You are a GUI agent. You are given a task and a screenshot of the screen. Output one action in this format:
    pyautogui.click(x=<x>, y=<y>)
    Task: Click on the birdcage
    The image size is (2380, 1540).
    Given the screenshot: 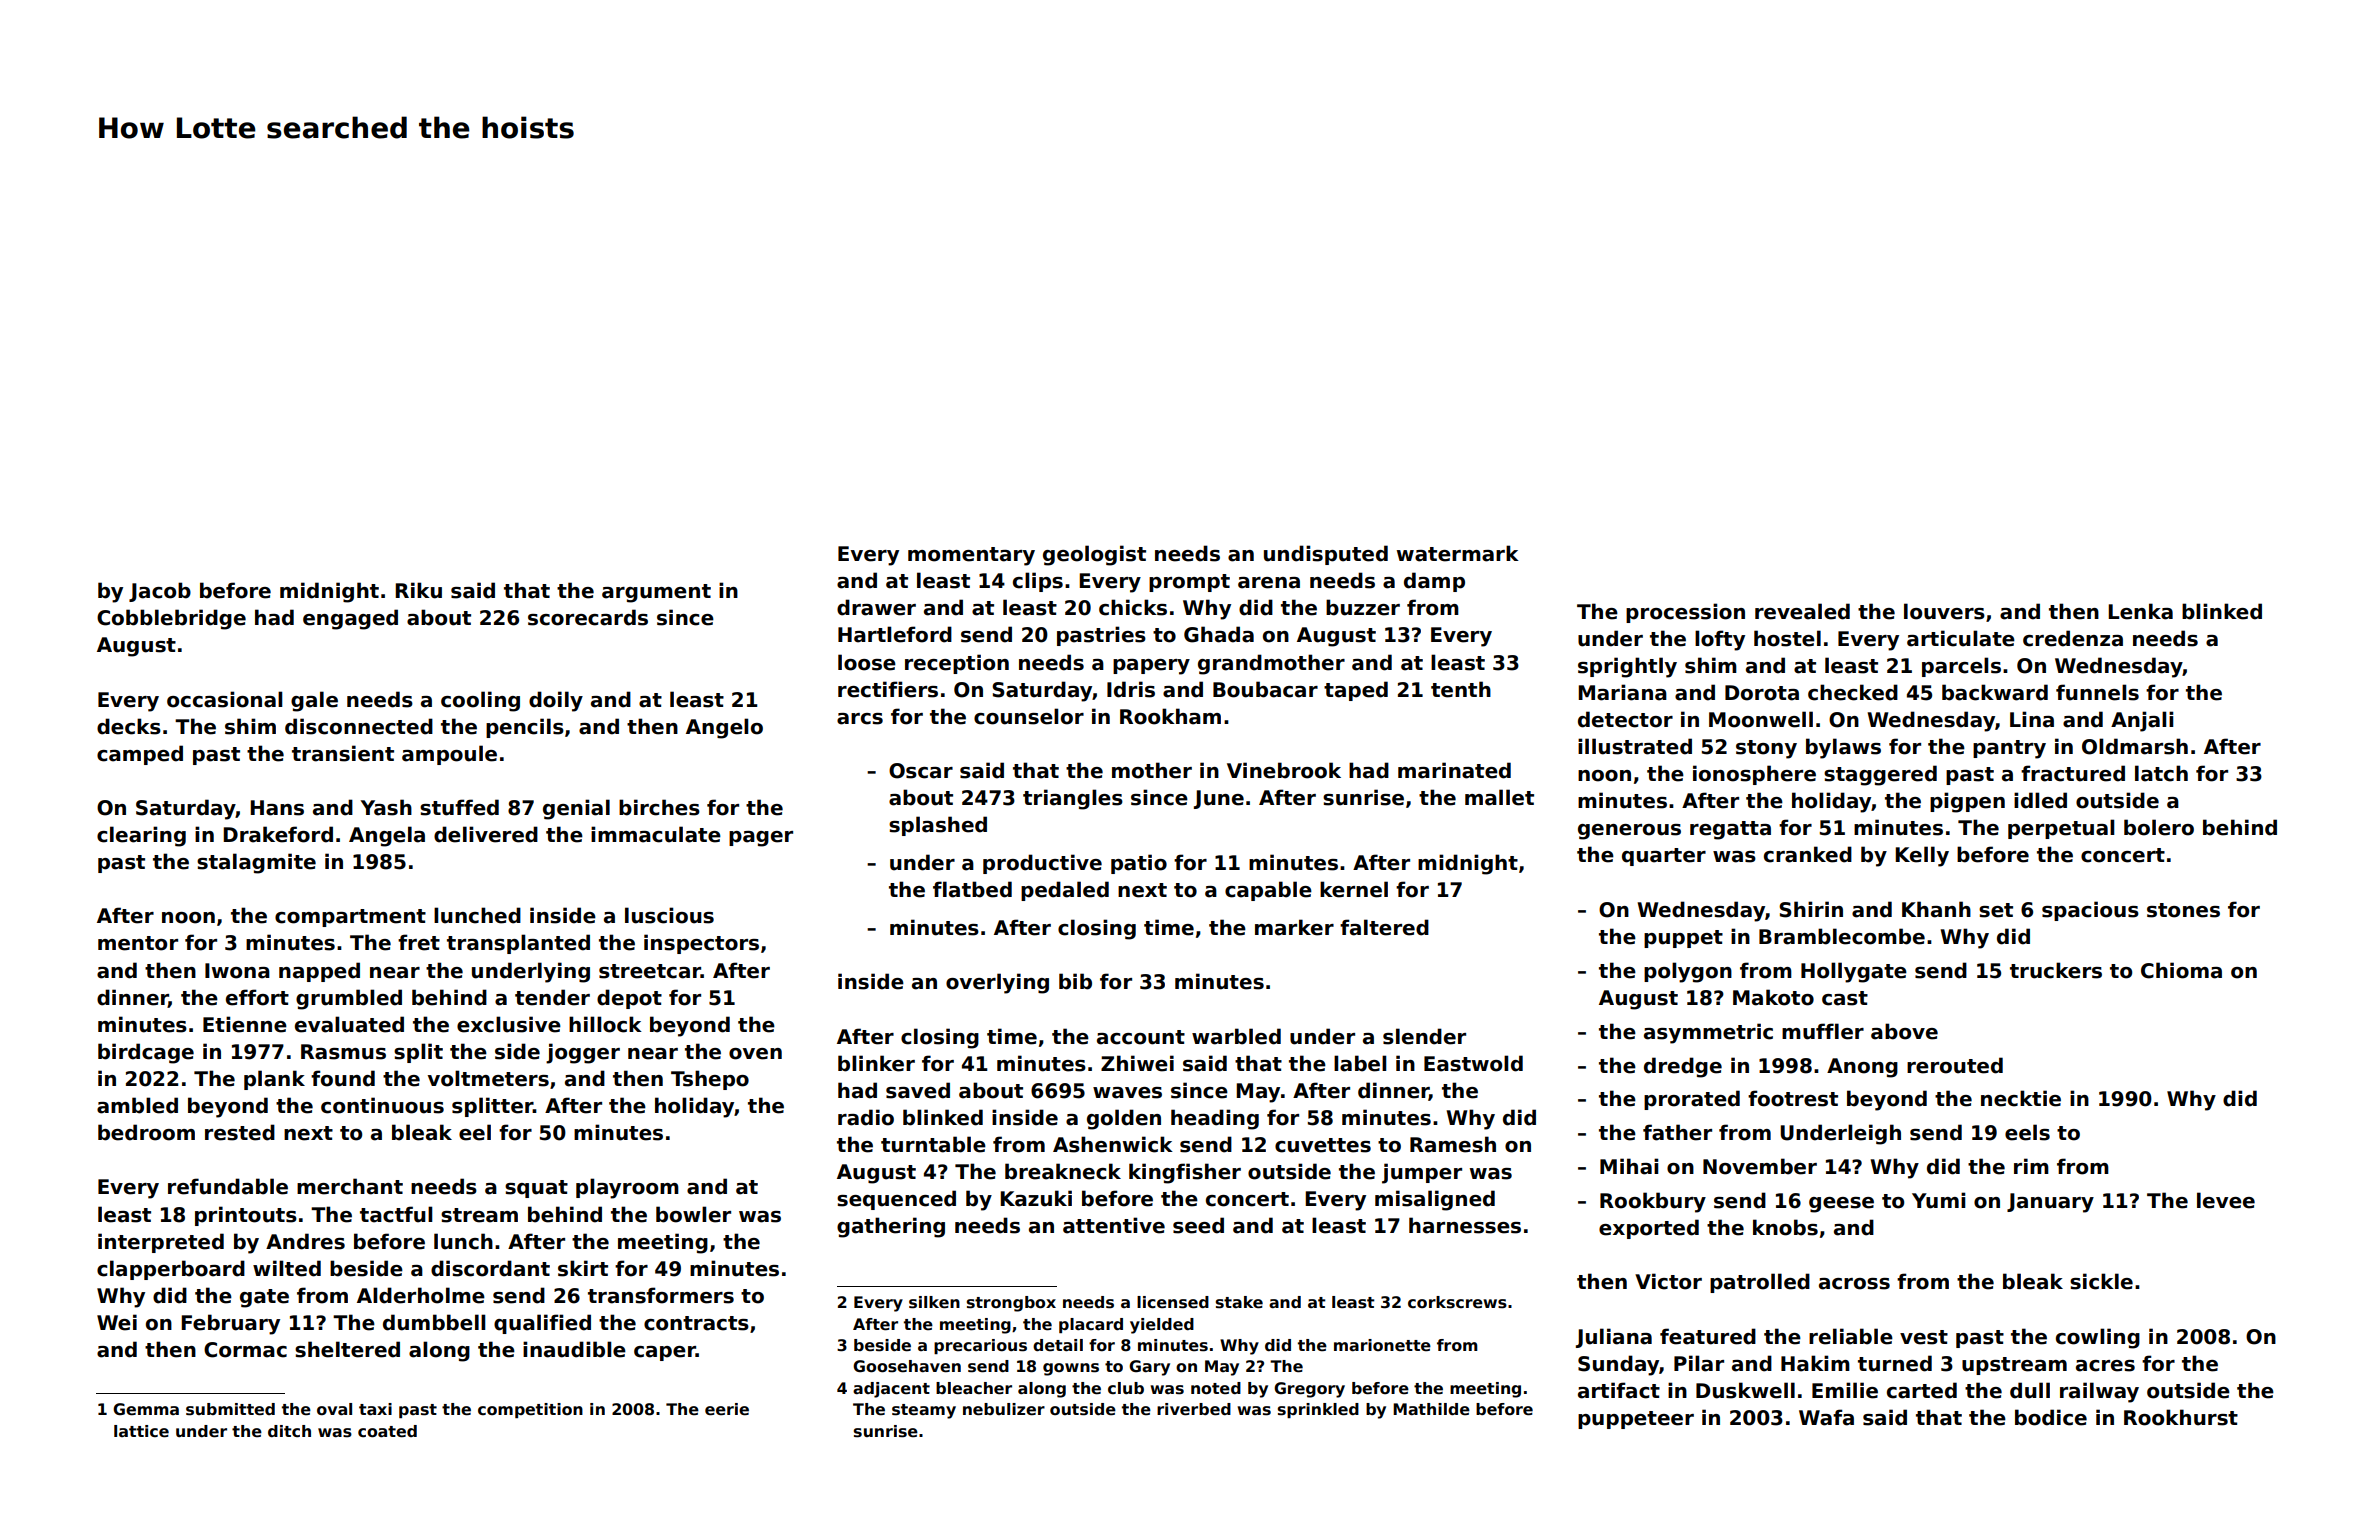 What is the action you would take?
    pyautogui.click(x=146, y=1053)
